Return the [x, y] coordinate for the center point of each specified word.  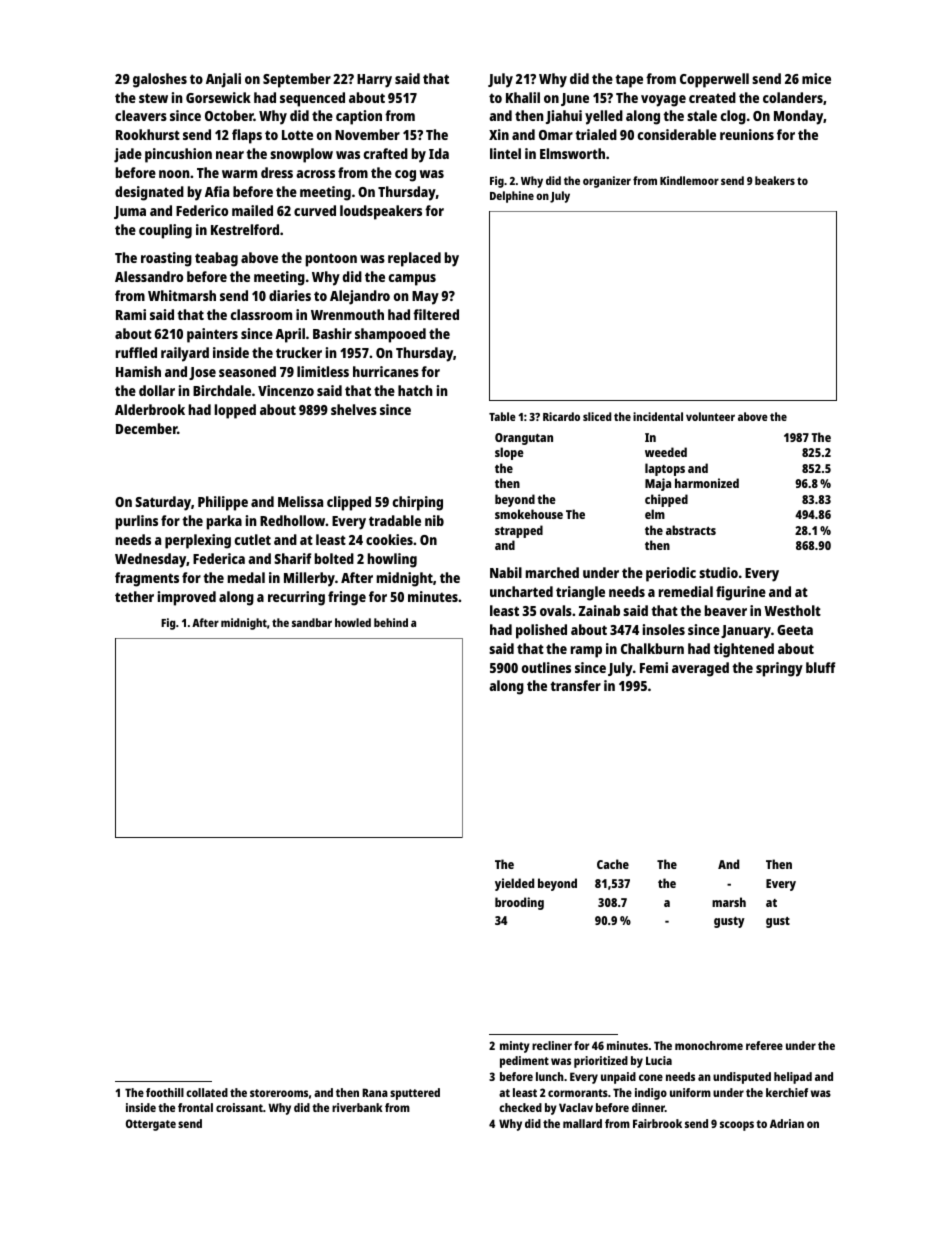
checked [520, 1107]
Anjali [223, 80]
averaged [700, 669]
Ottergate [151, 1125]
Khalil [523, 97]
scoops [737, 1126]
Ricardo [561, 416]
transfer [575, 685]
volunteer [710, 416]
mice [816, 78]
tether [134, 596]
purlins [137, 522]
